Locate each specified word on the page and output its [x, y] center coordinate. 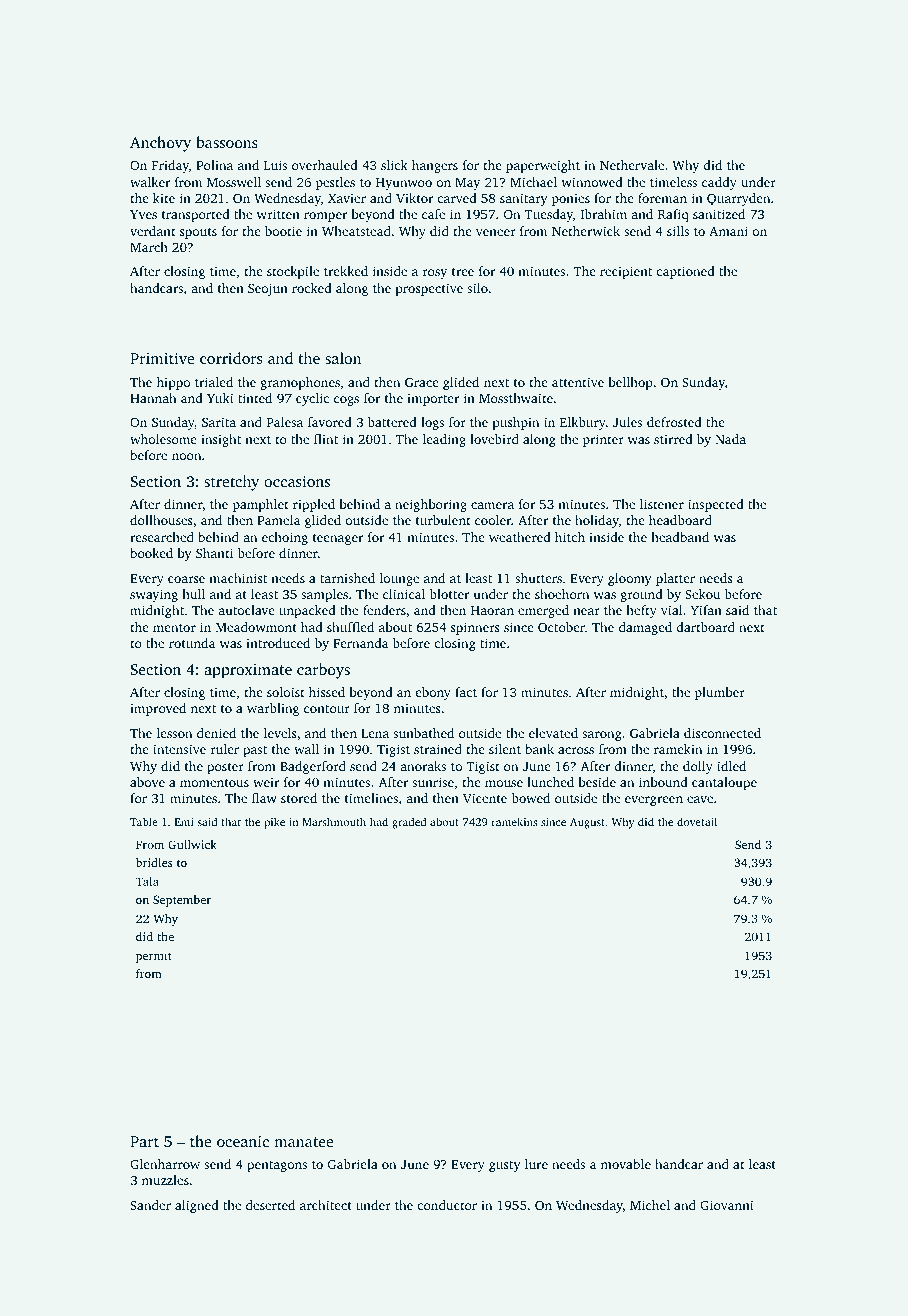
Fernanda [360, 643]
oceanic [243, 1141]
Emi [184, 822]
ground [642, 595]
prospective [429, 289]
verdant [153, 231]
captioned [685, 272]
